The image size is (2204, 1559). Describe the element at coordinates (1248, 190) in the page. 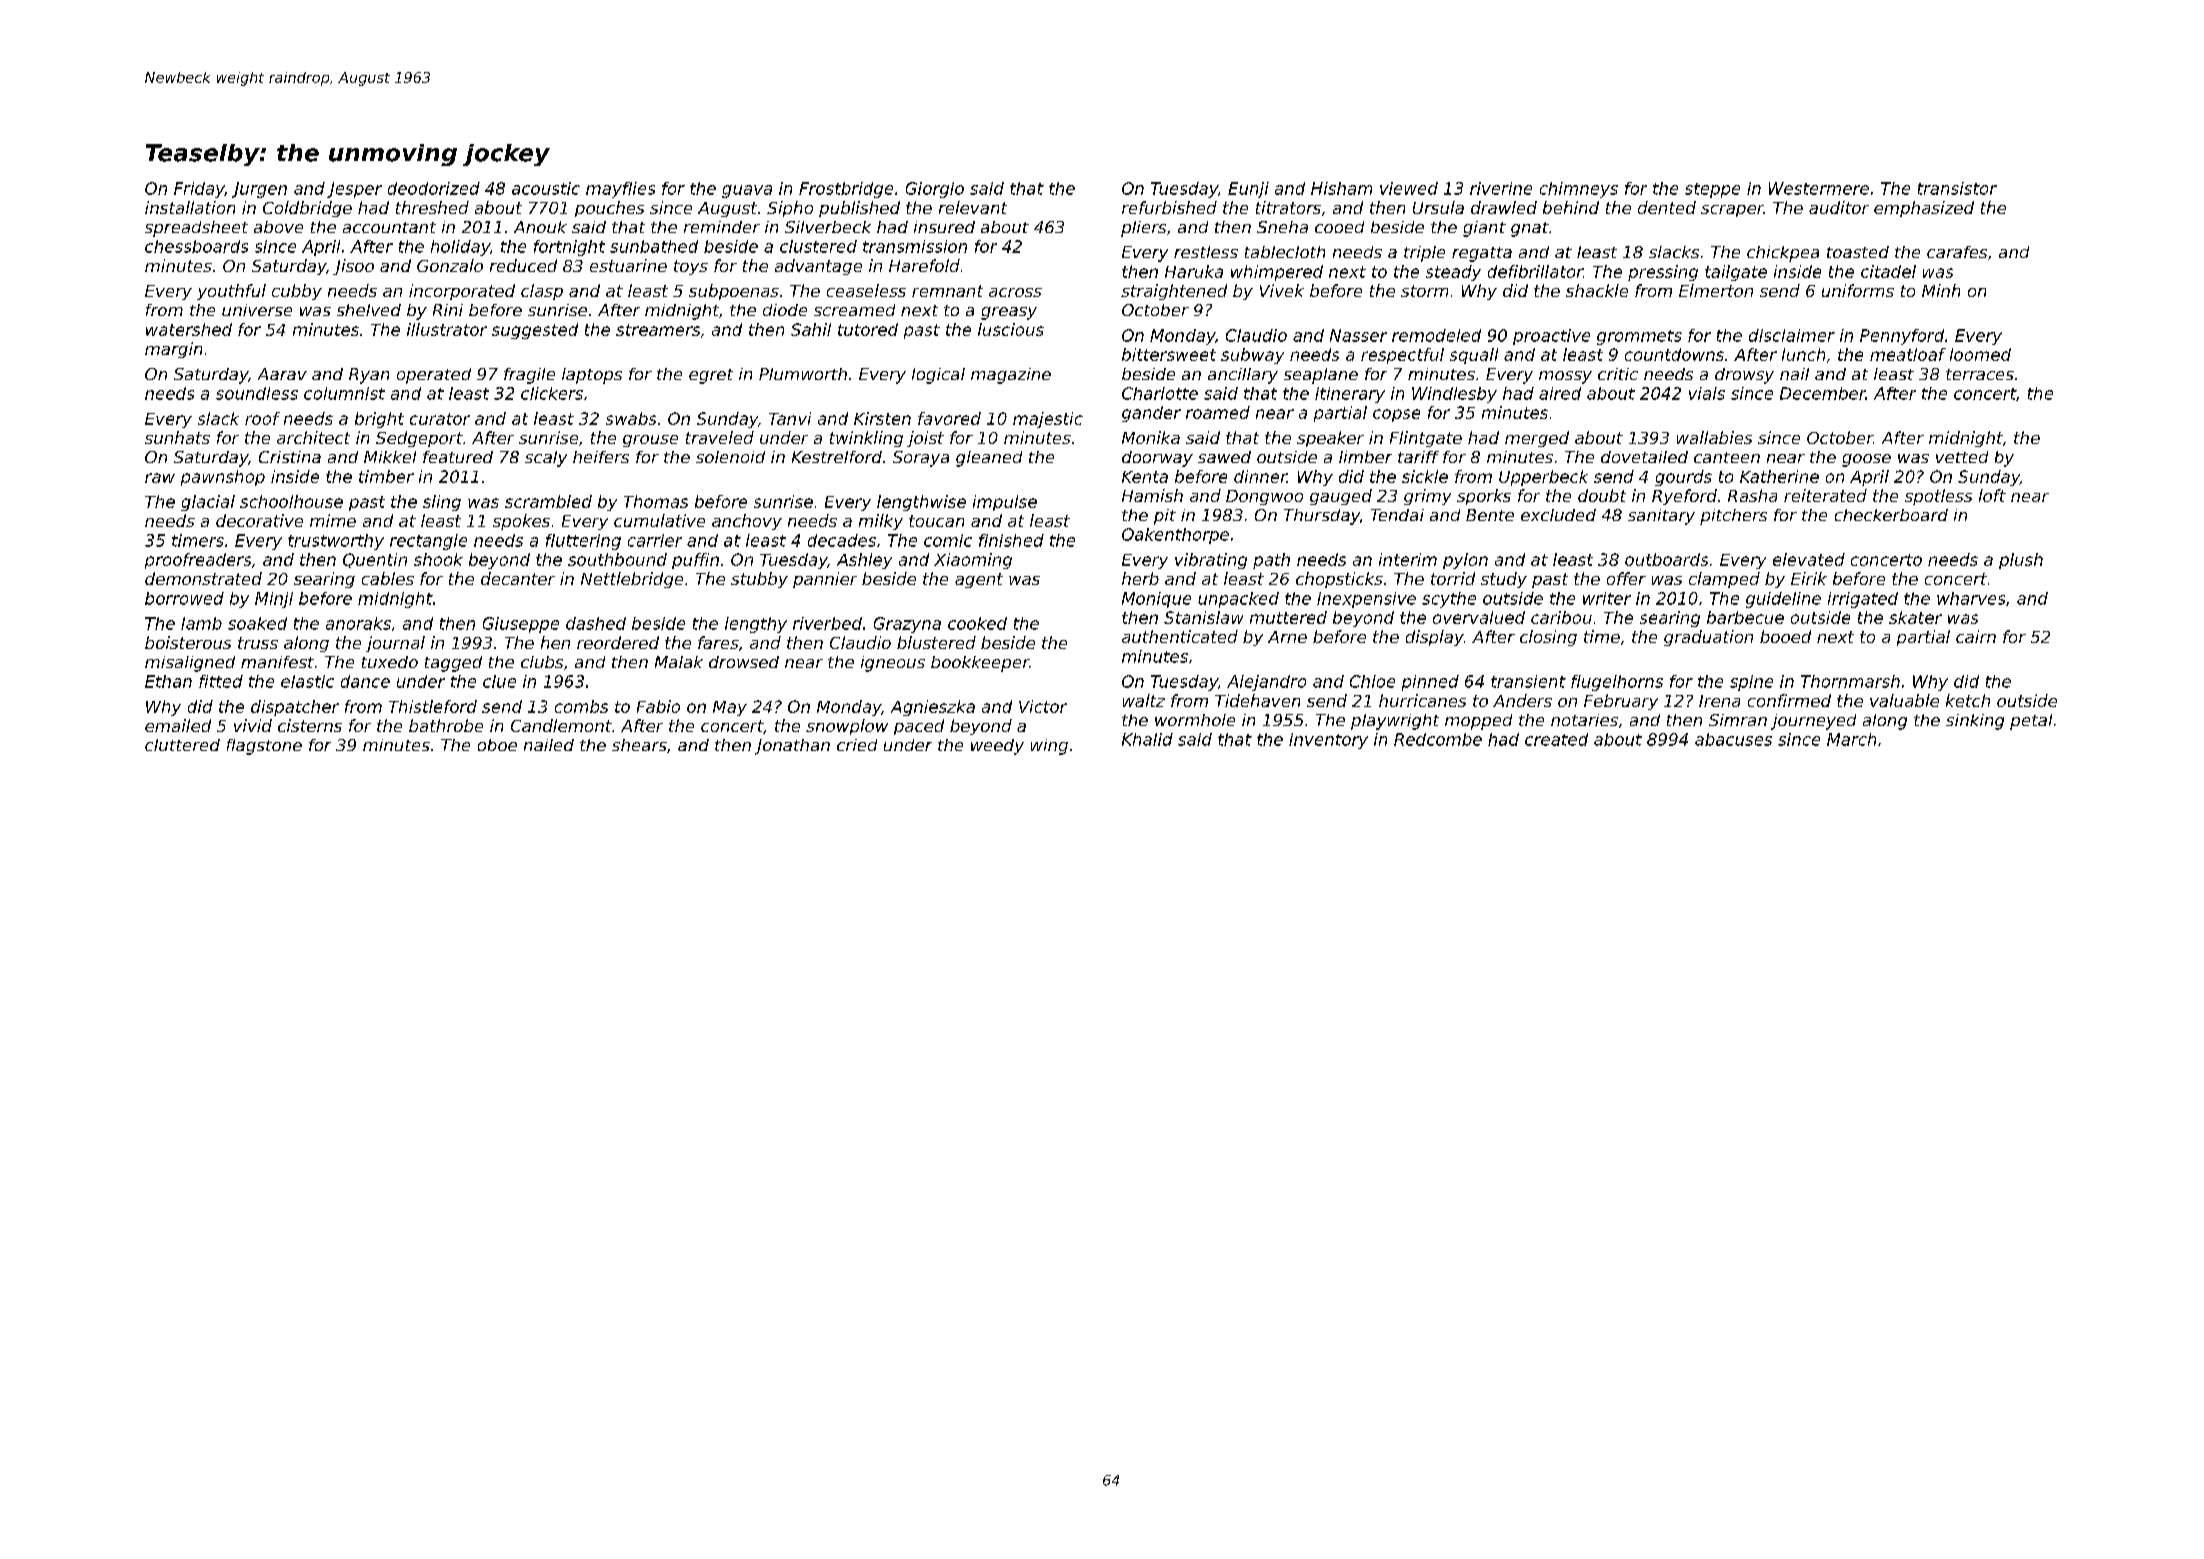

I see `Eunji` at that location.
